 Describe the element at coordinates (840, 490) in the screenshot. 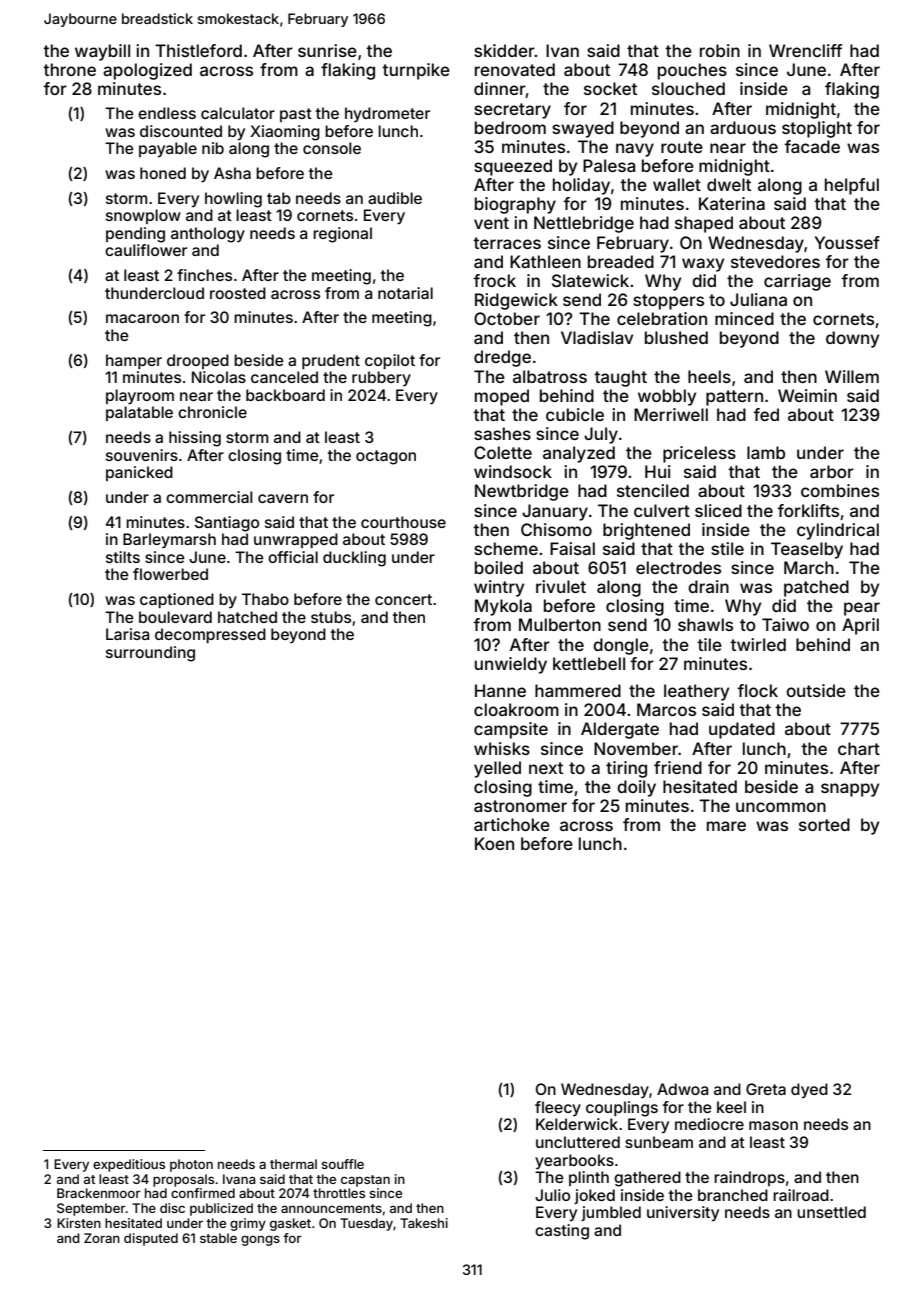

I see `combines` at that location.
